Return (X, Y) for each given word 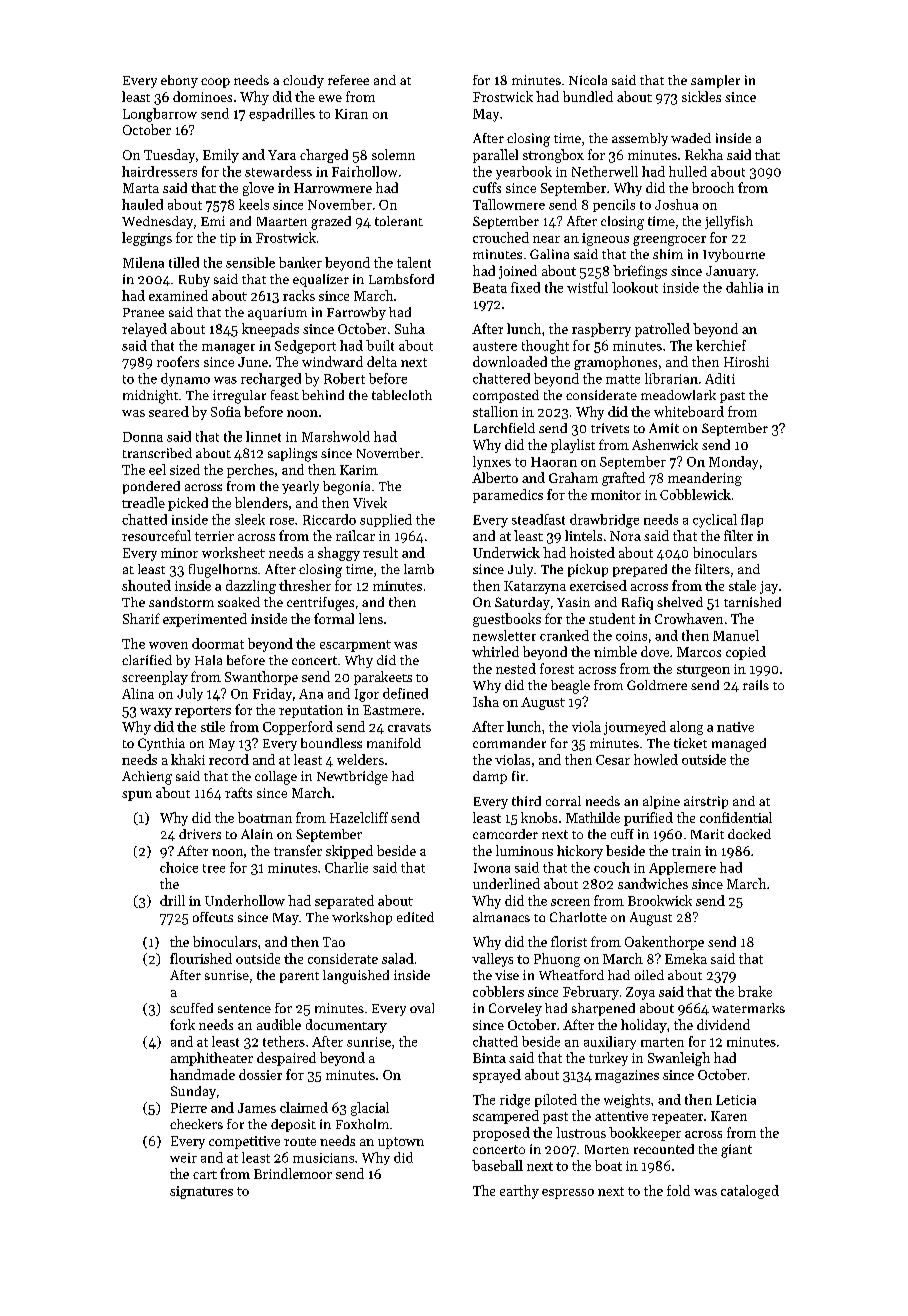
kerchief (721, 345)
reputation (311, 711)
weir (183, 1158)
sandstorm (181, 602)
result (380, 552)
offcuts (213, 917)
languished (356, 977)
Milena (143, 262)
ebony (179, 81)
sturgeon (703, 671)
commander (509, 743)
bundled (588, 96)
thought (545, 347)
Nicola (588, 80)
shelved (680, 602)
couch (612, 867)
